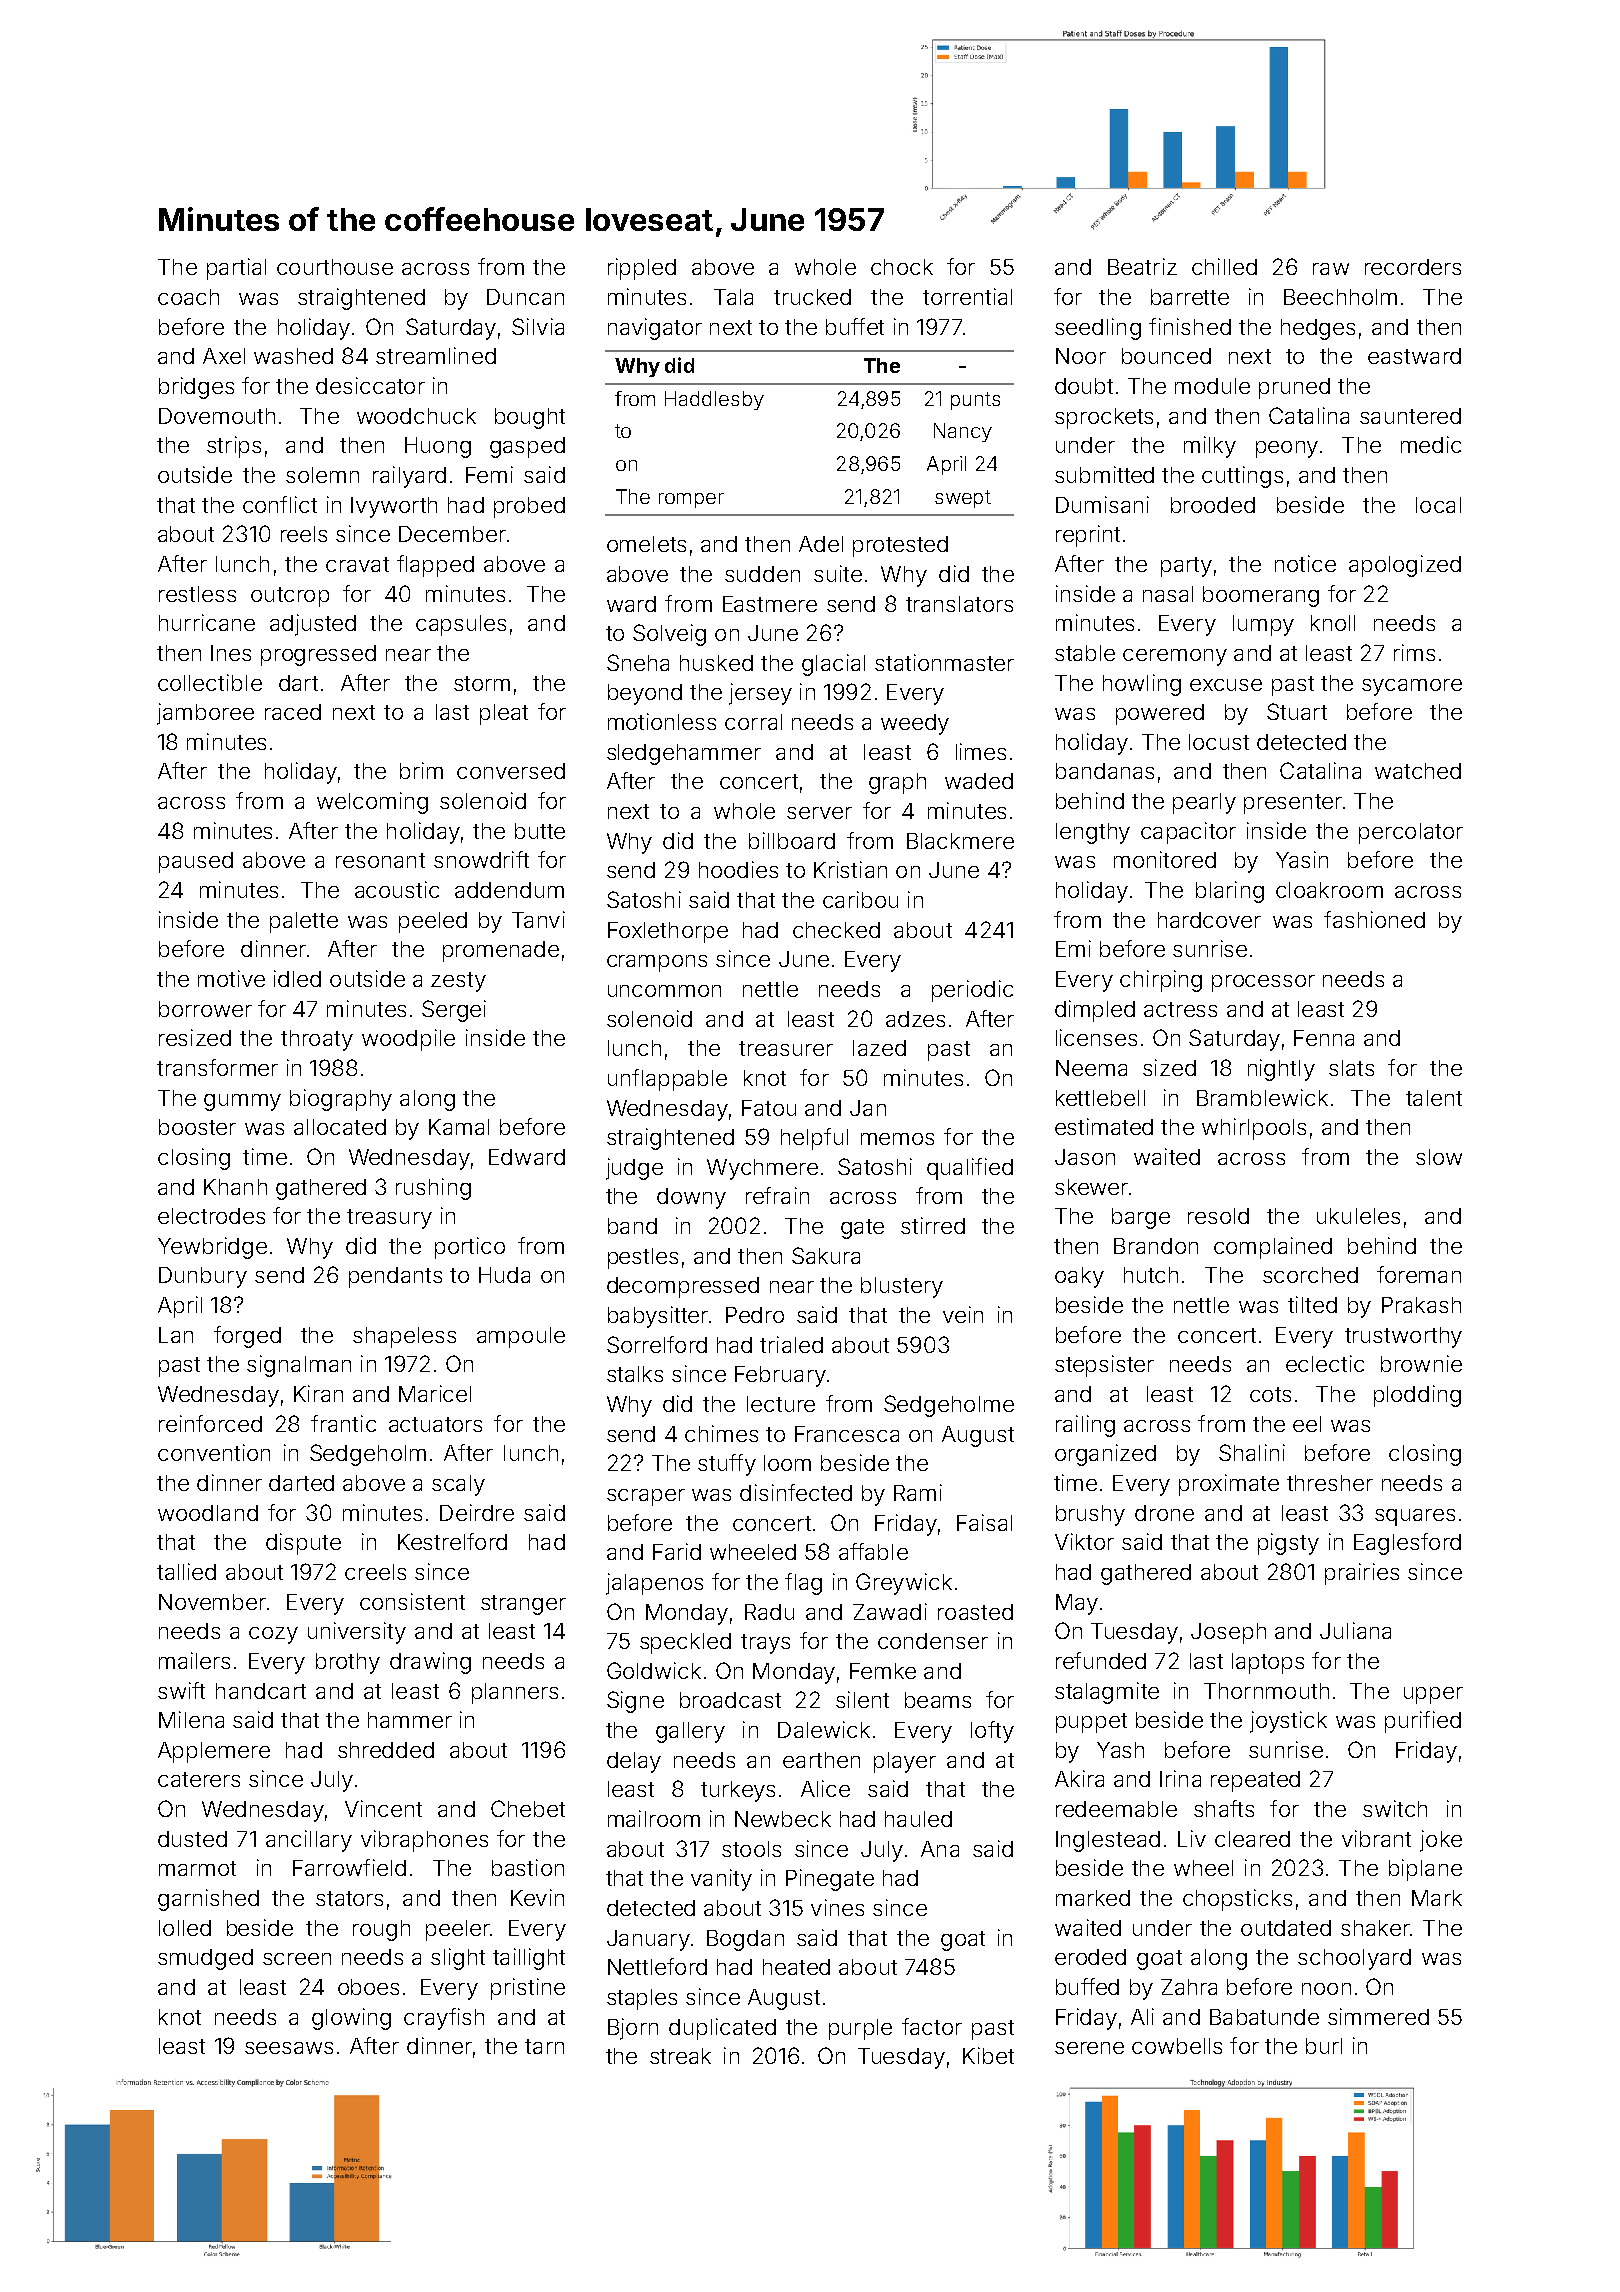 The image size is (1620, 2292). Describe the element at coordinates (236, 269) in the document. I see `partial` at that location.
